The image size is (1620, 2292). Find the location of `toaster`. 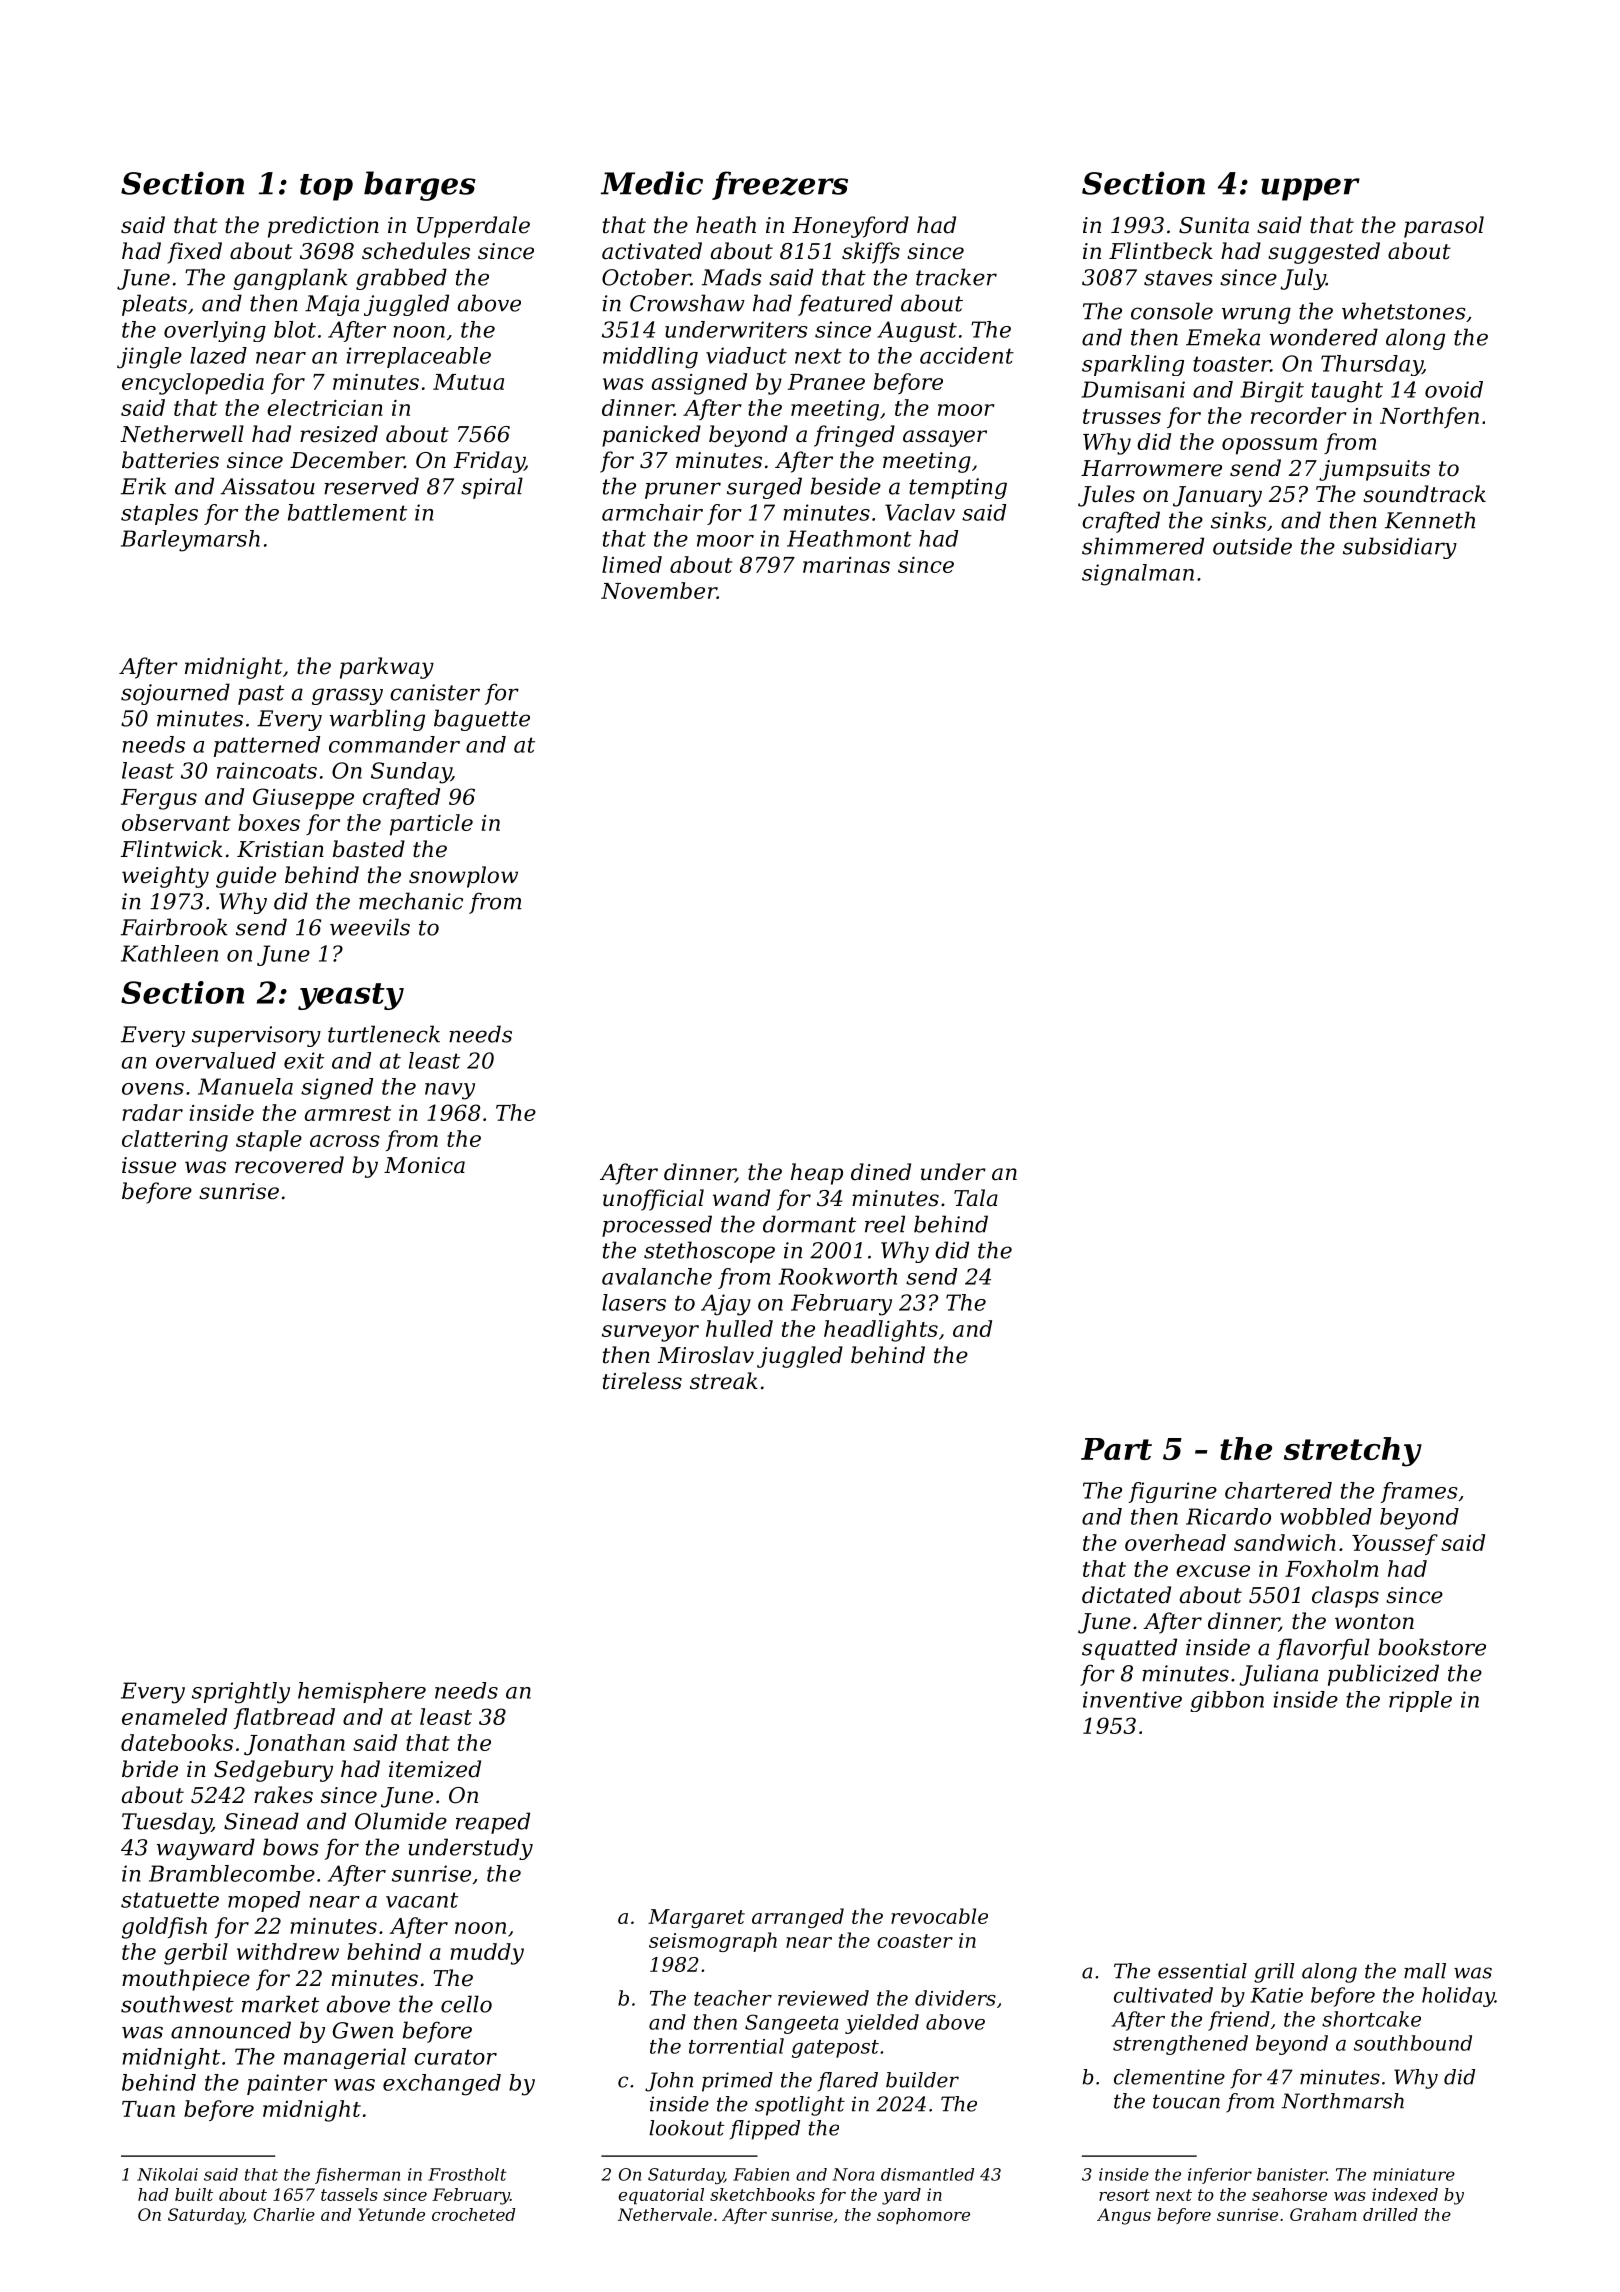

toaster is located at coordinates (1232, 364).
